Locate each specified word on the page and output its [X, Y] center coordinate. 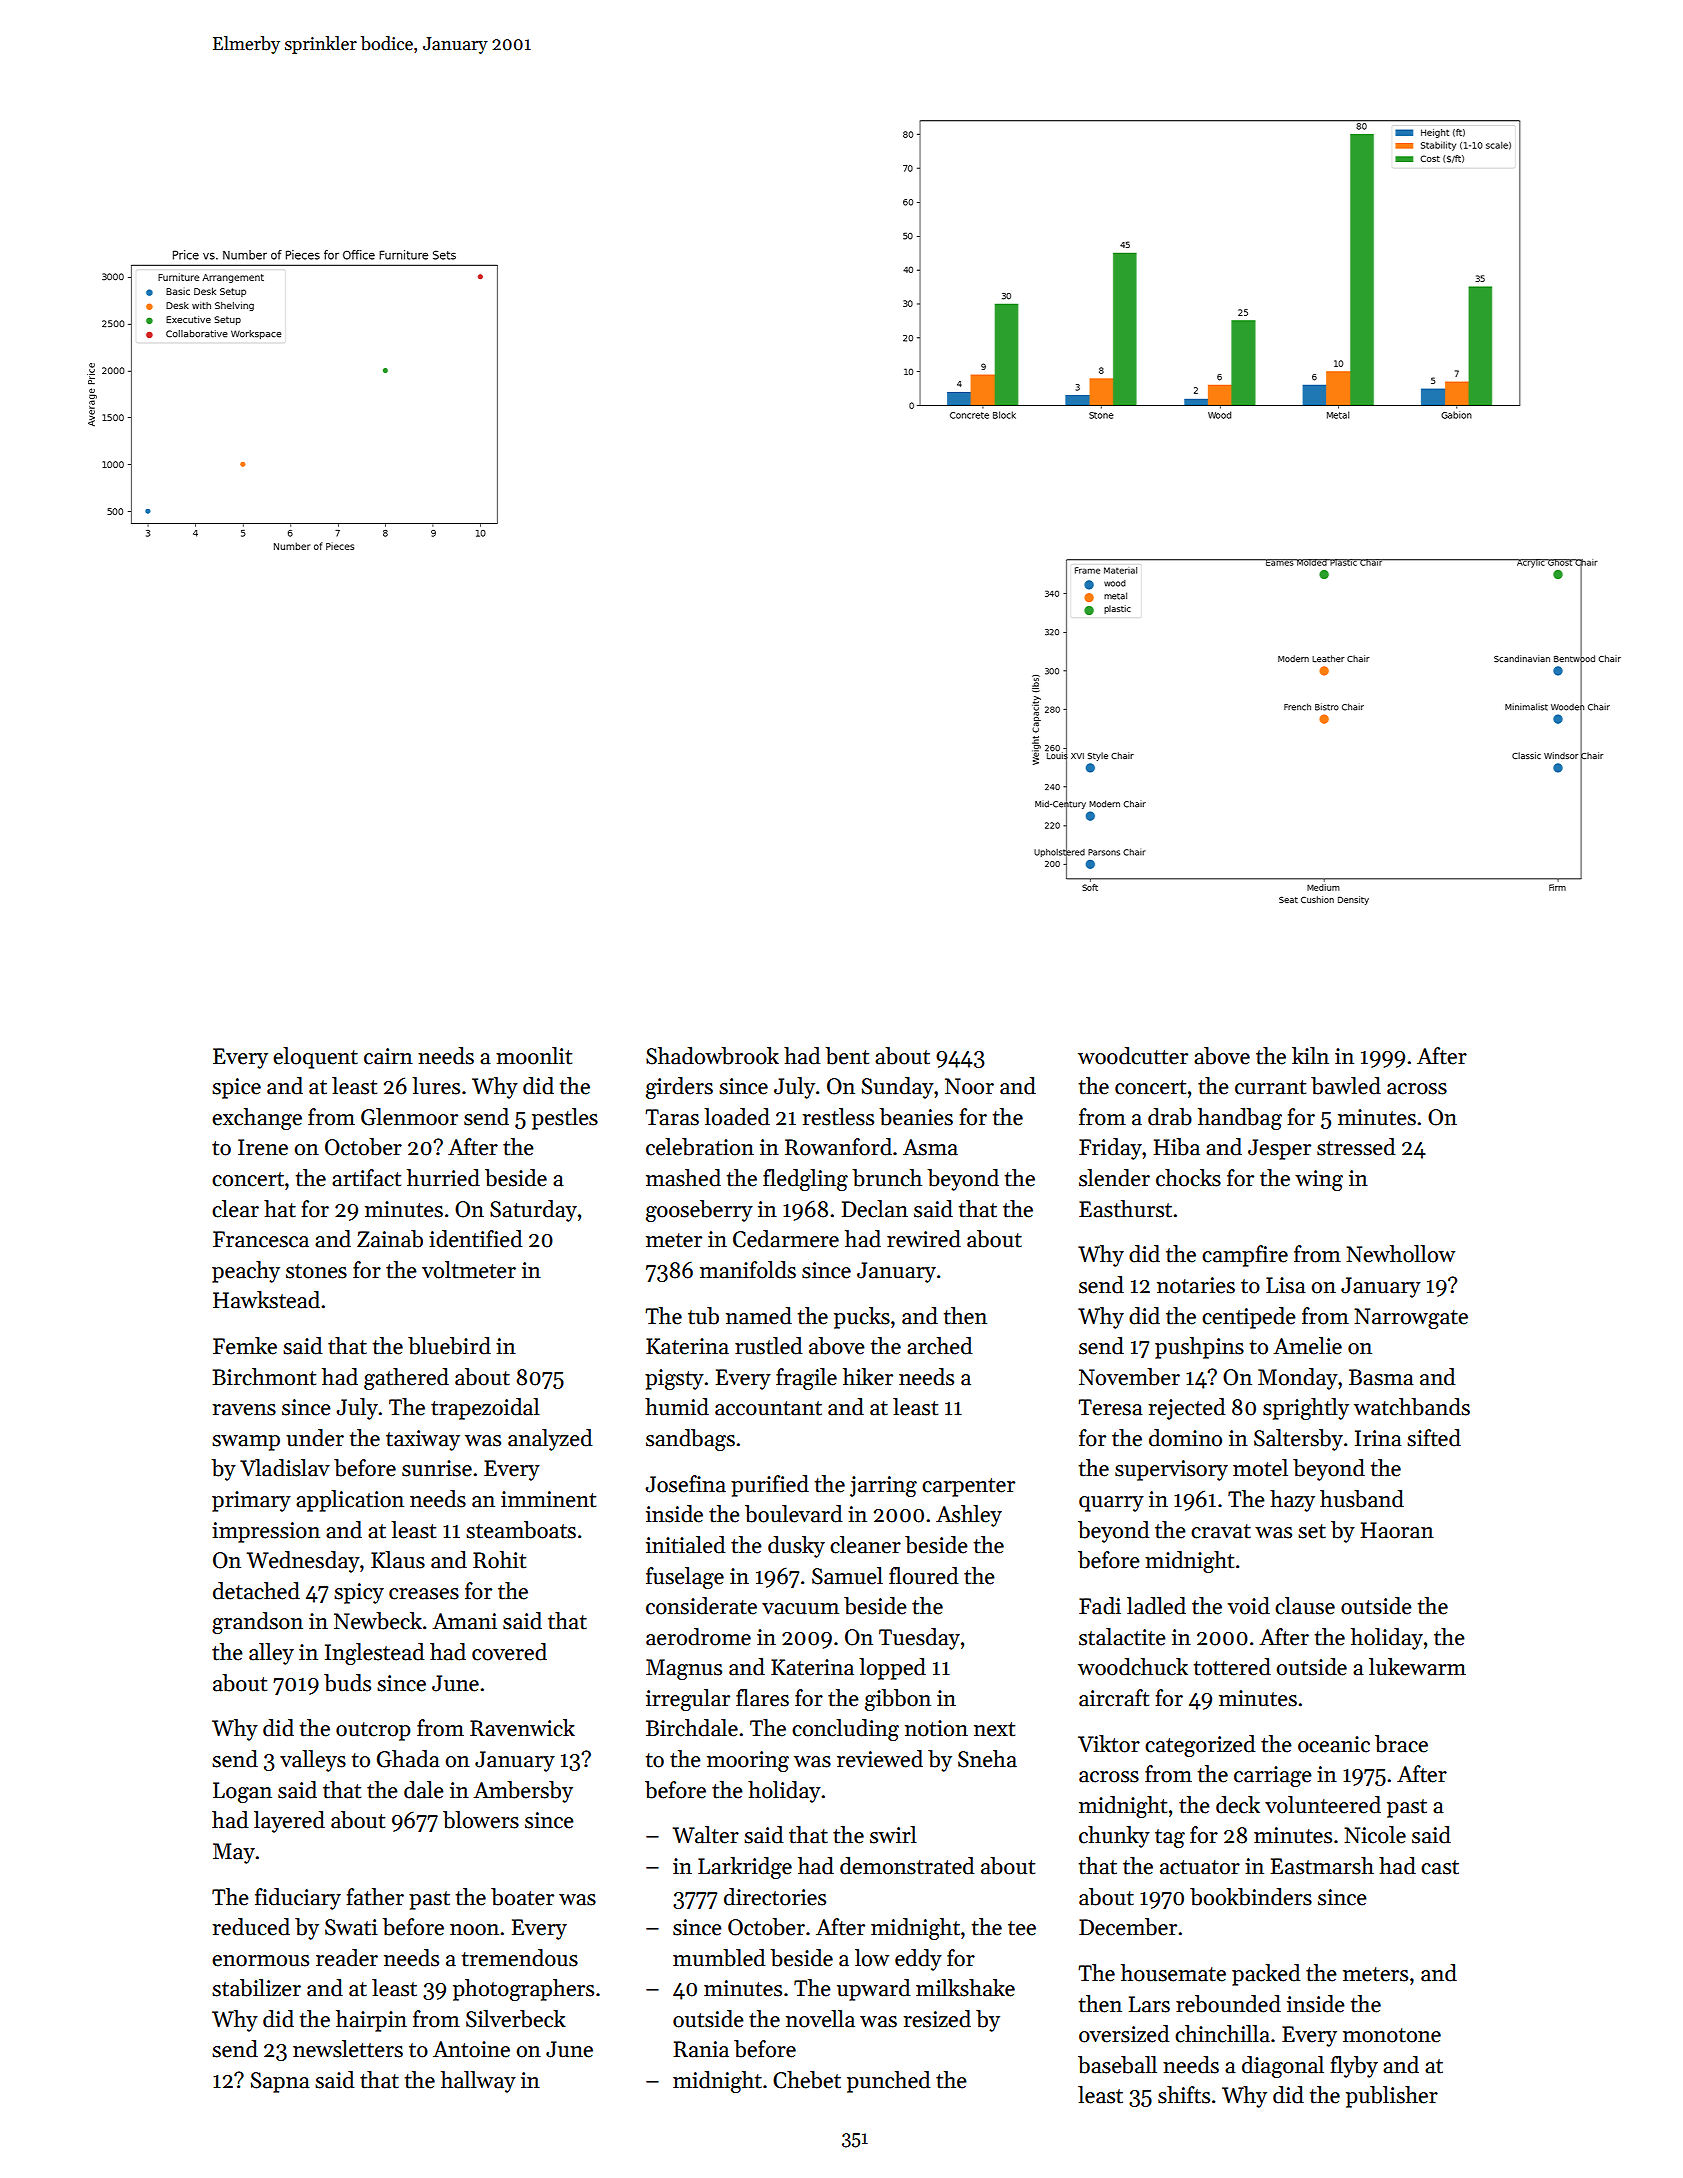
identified [475, 1239]
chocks [1188, 1178]
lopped [892, 1669]
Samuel [847, 1576]
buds [347, 1683]
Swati [351, 1927]
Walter [706, 1835]
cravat [1221, 1531]
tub [703, 1316]
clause [1305, 1606]
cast [1440, 1867]
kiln [1310, 1055]
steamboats [521, 1530]
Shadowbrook [712, 1056]
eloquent [315, 1058]
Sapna [280, 2082]
